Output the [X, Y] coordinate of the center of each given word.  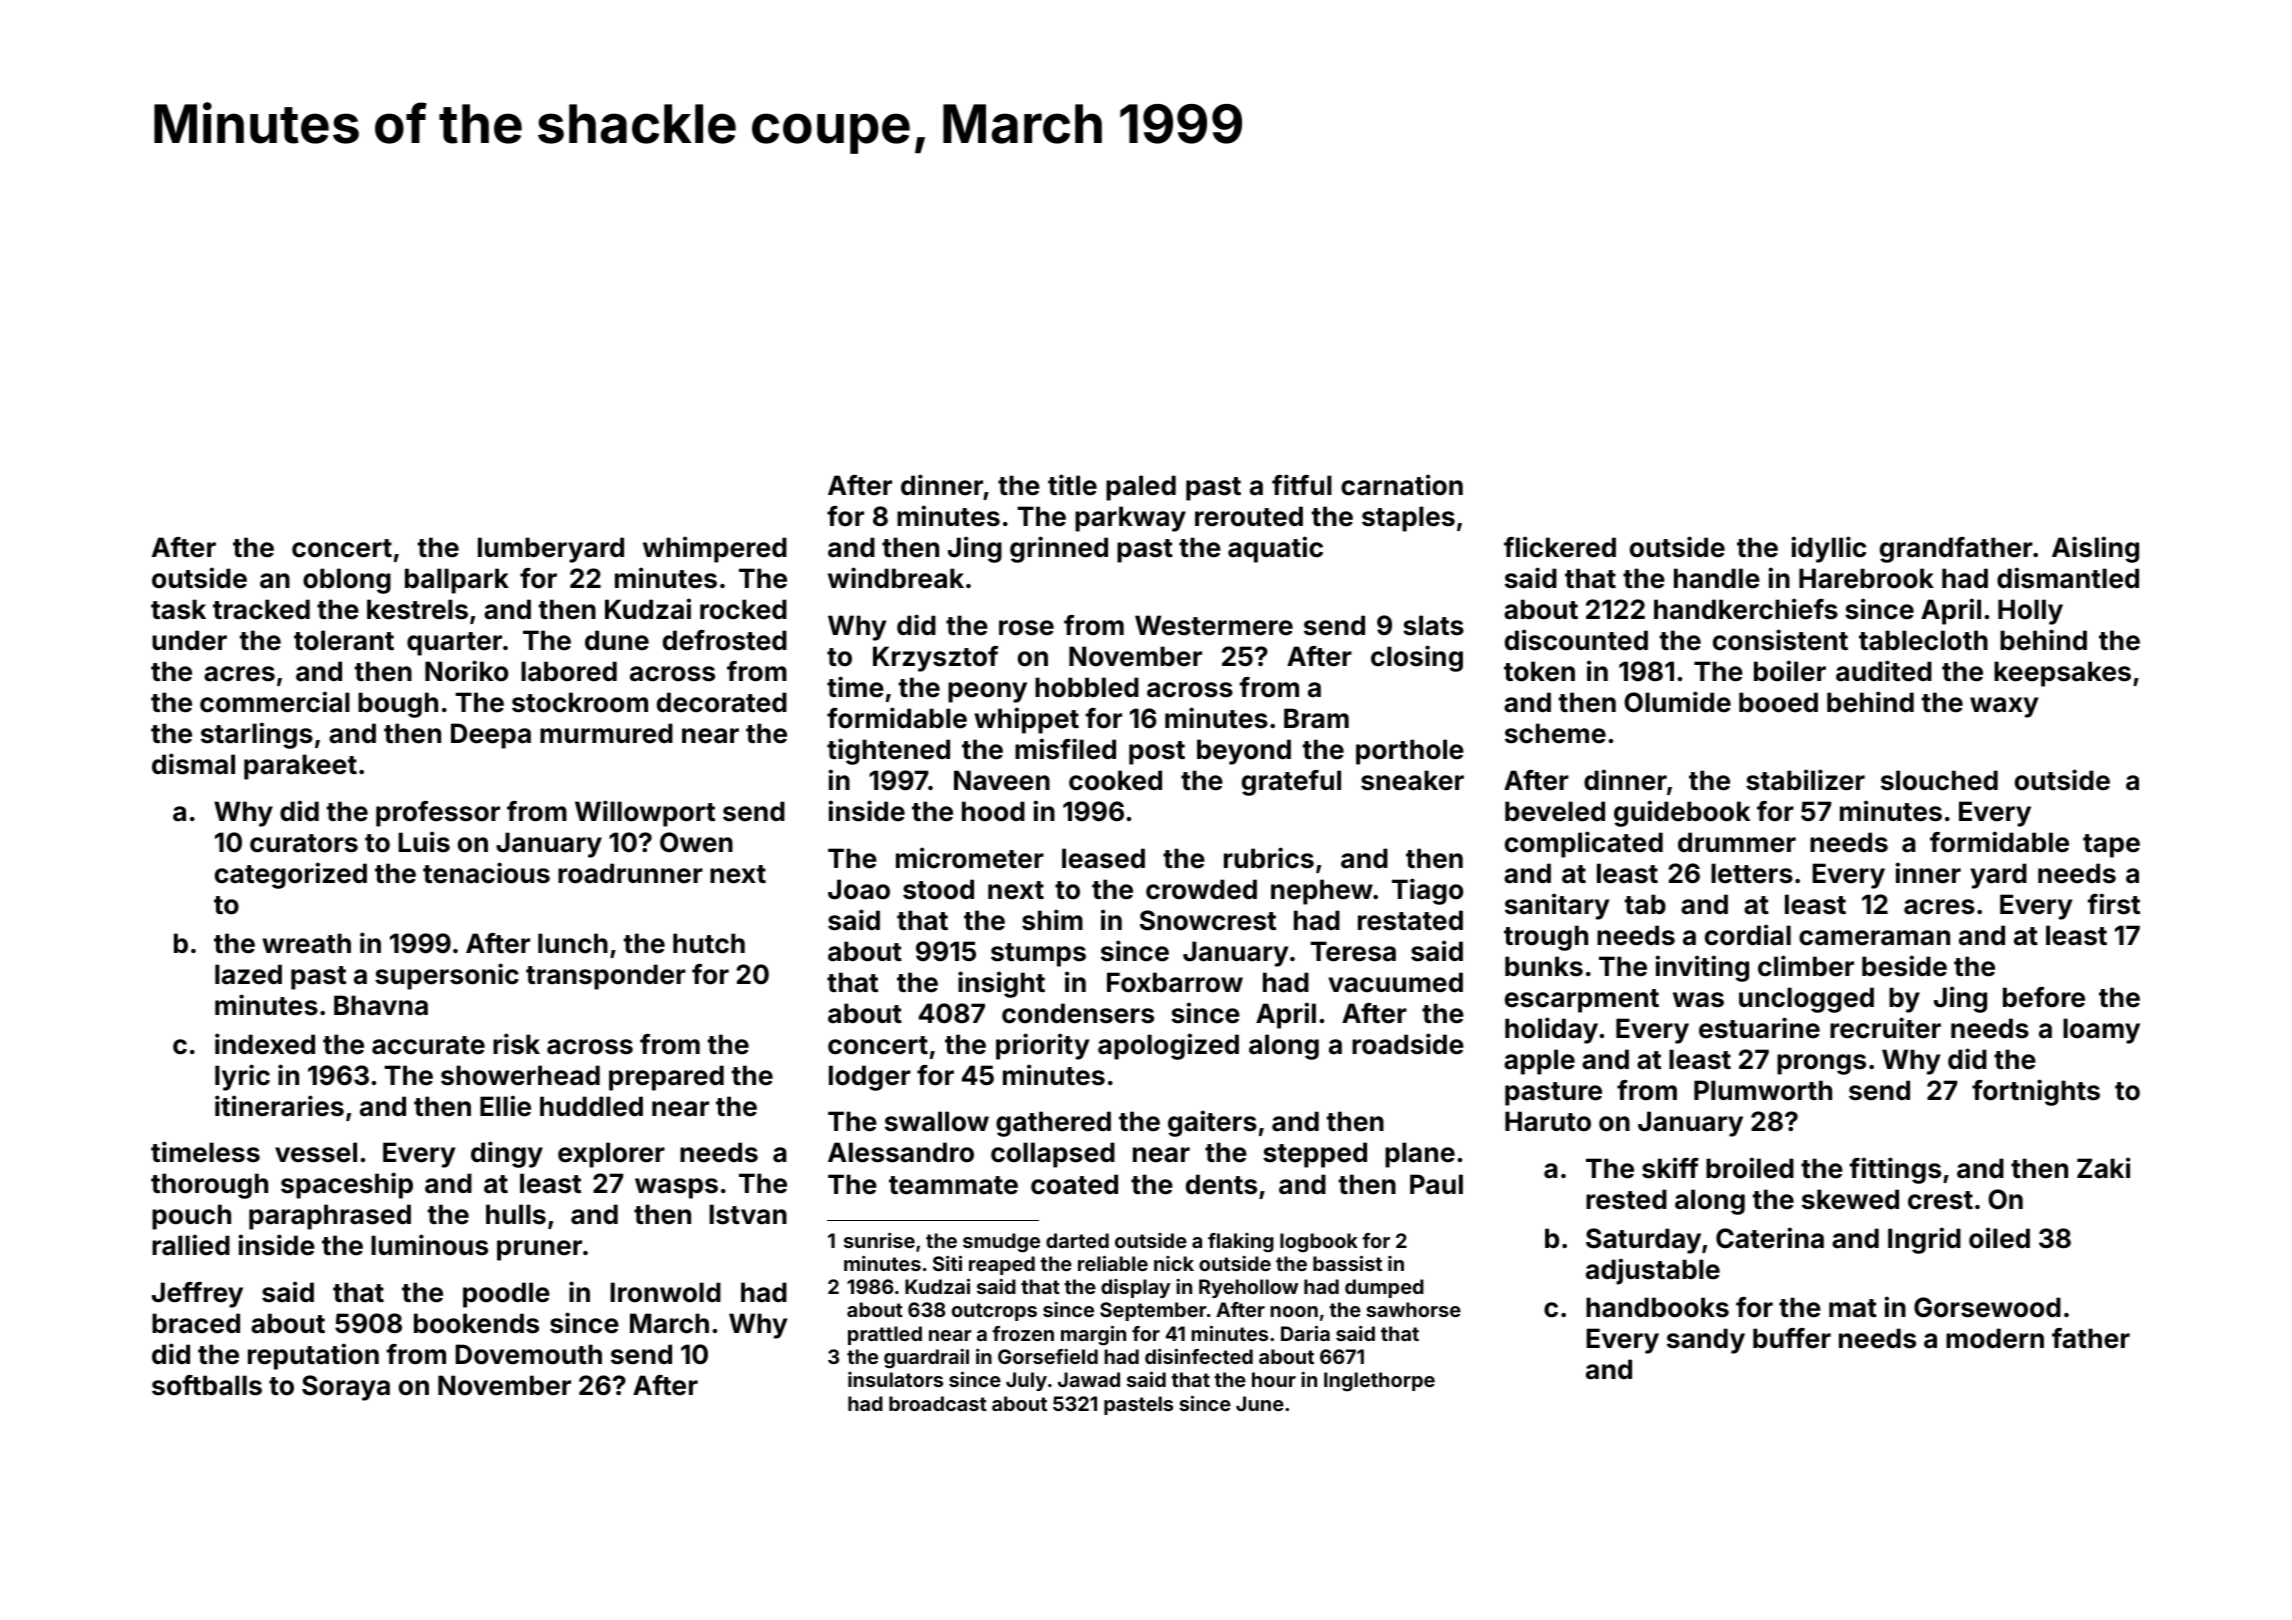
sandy [1706, 1341]
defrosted [725, 640]
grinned [1059, 549]
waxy [2004, 707]
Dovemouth [528, 1354]
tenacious [486, 873]
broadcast [938, 1403]
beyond [1244, 752]
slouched [1939, 780]
